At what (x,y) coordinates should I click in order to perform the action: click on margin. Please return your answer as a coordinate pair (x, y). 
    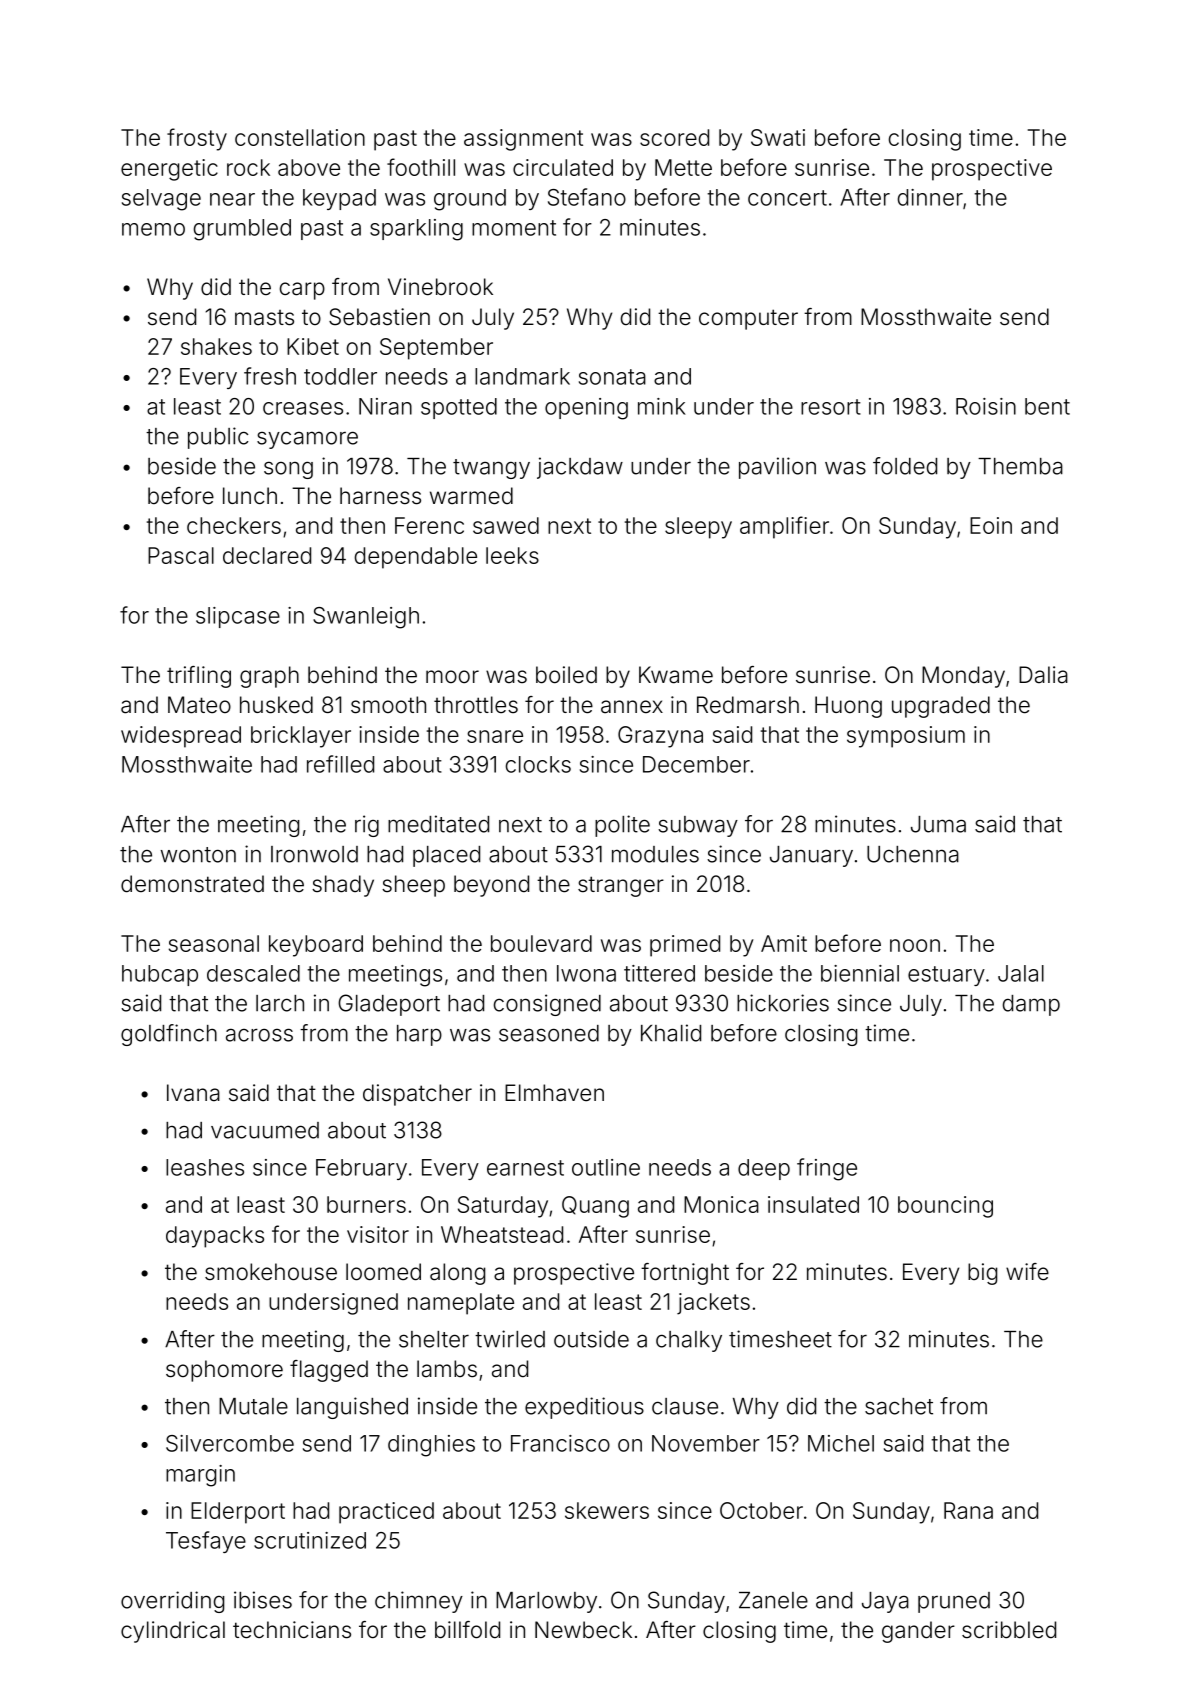
    Looking at the image, I should click on (200, 1476).
